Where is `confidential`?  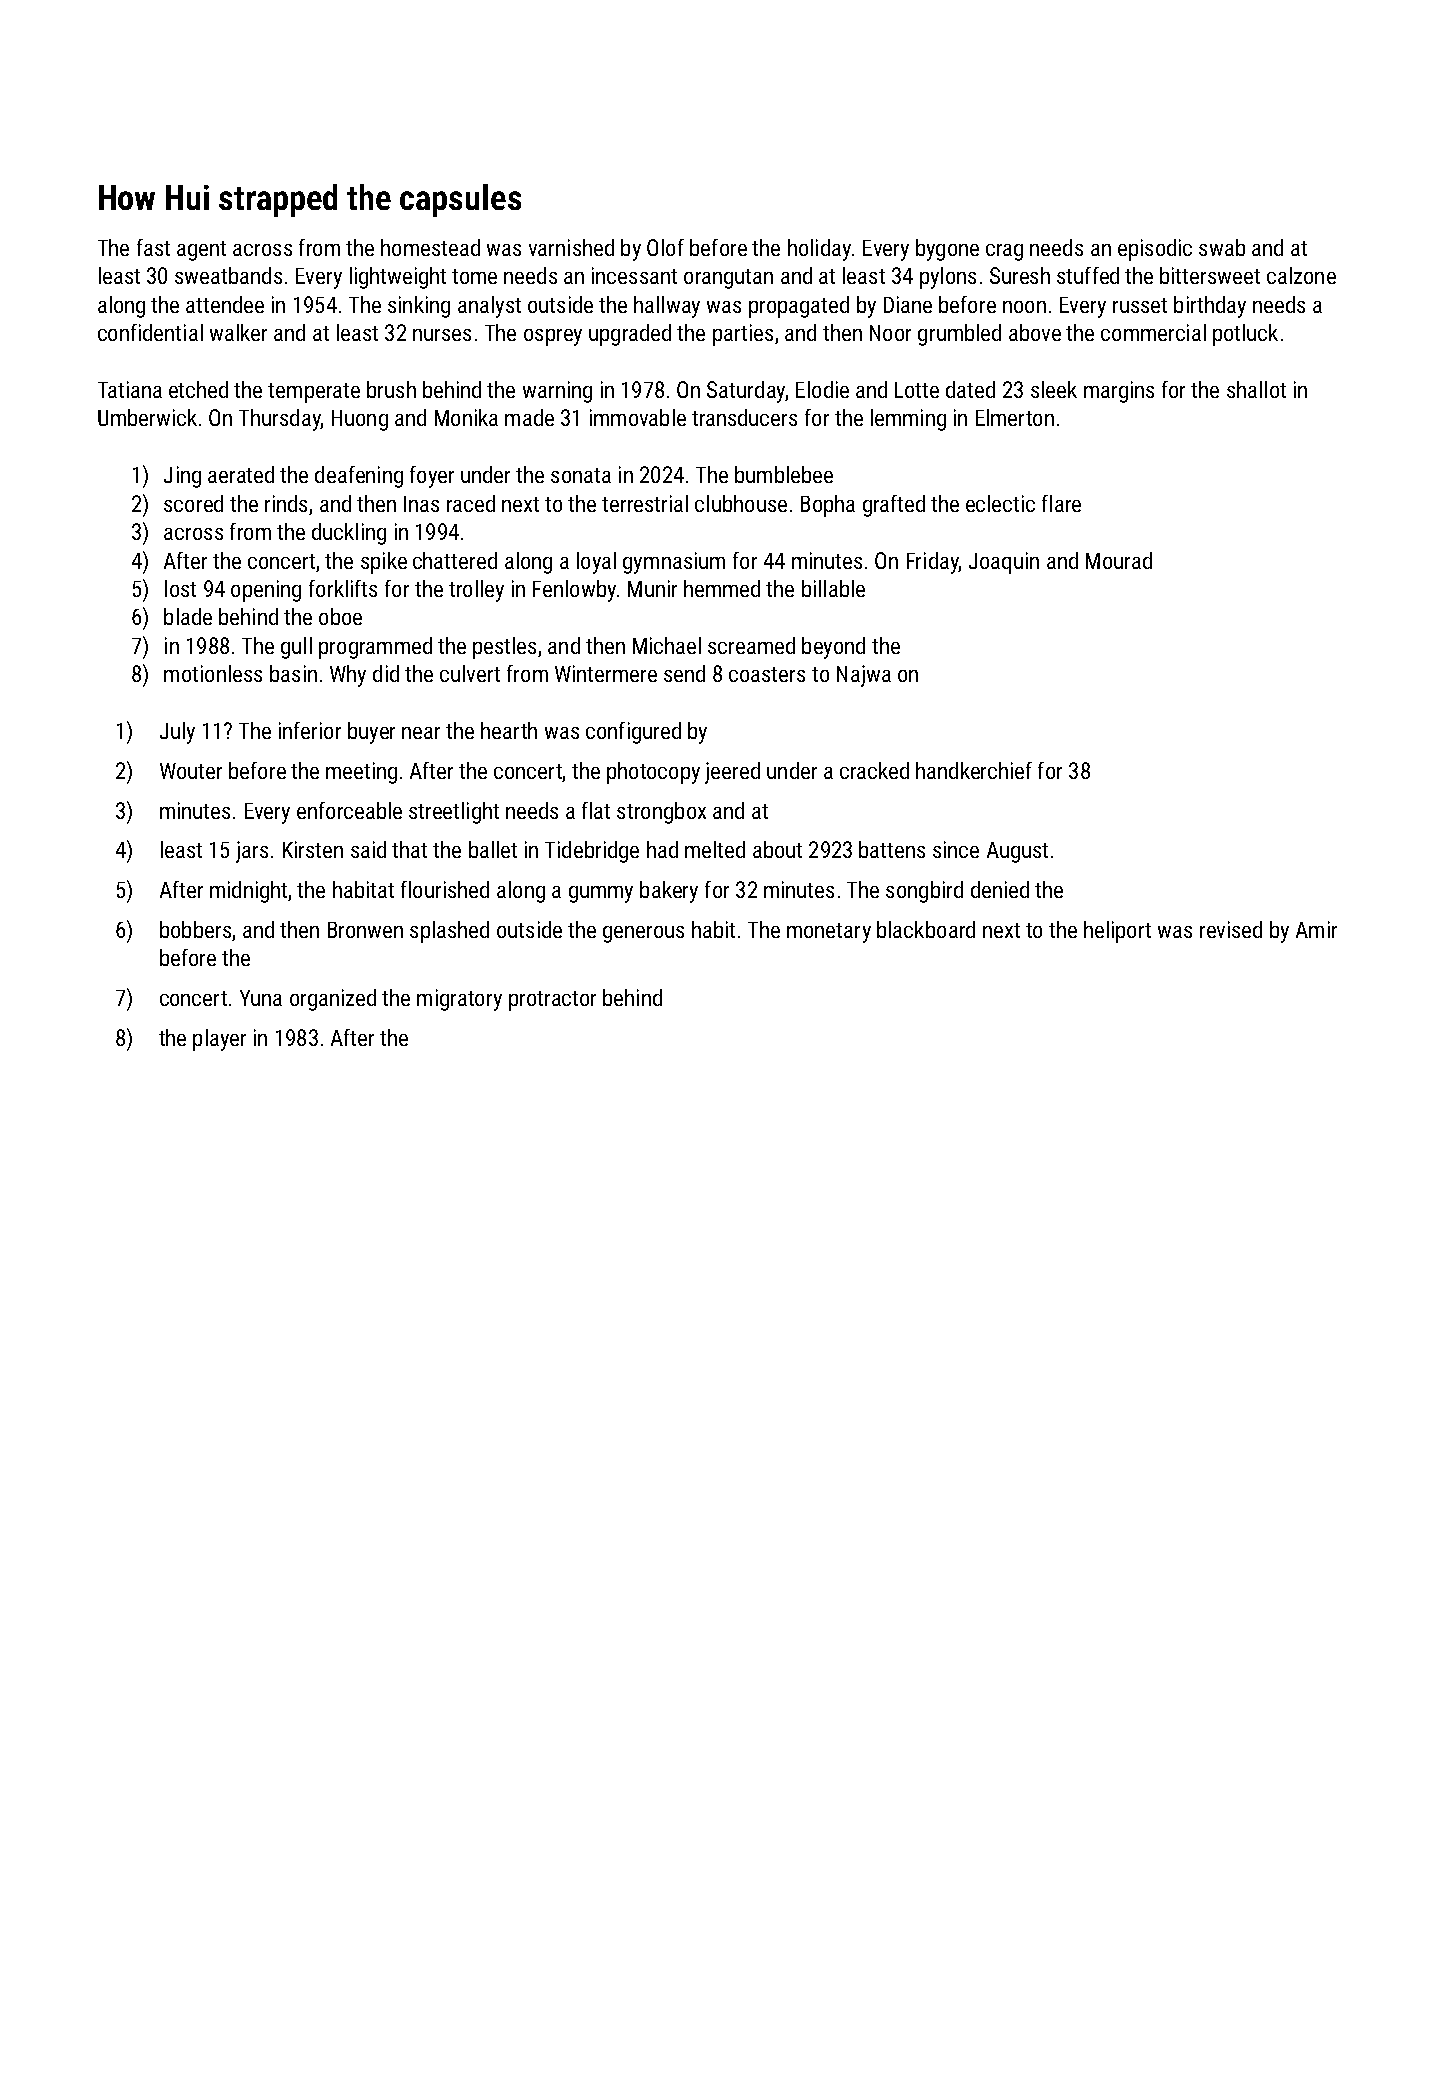 confidential is located at coordinates (150, 332).
